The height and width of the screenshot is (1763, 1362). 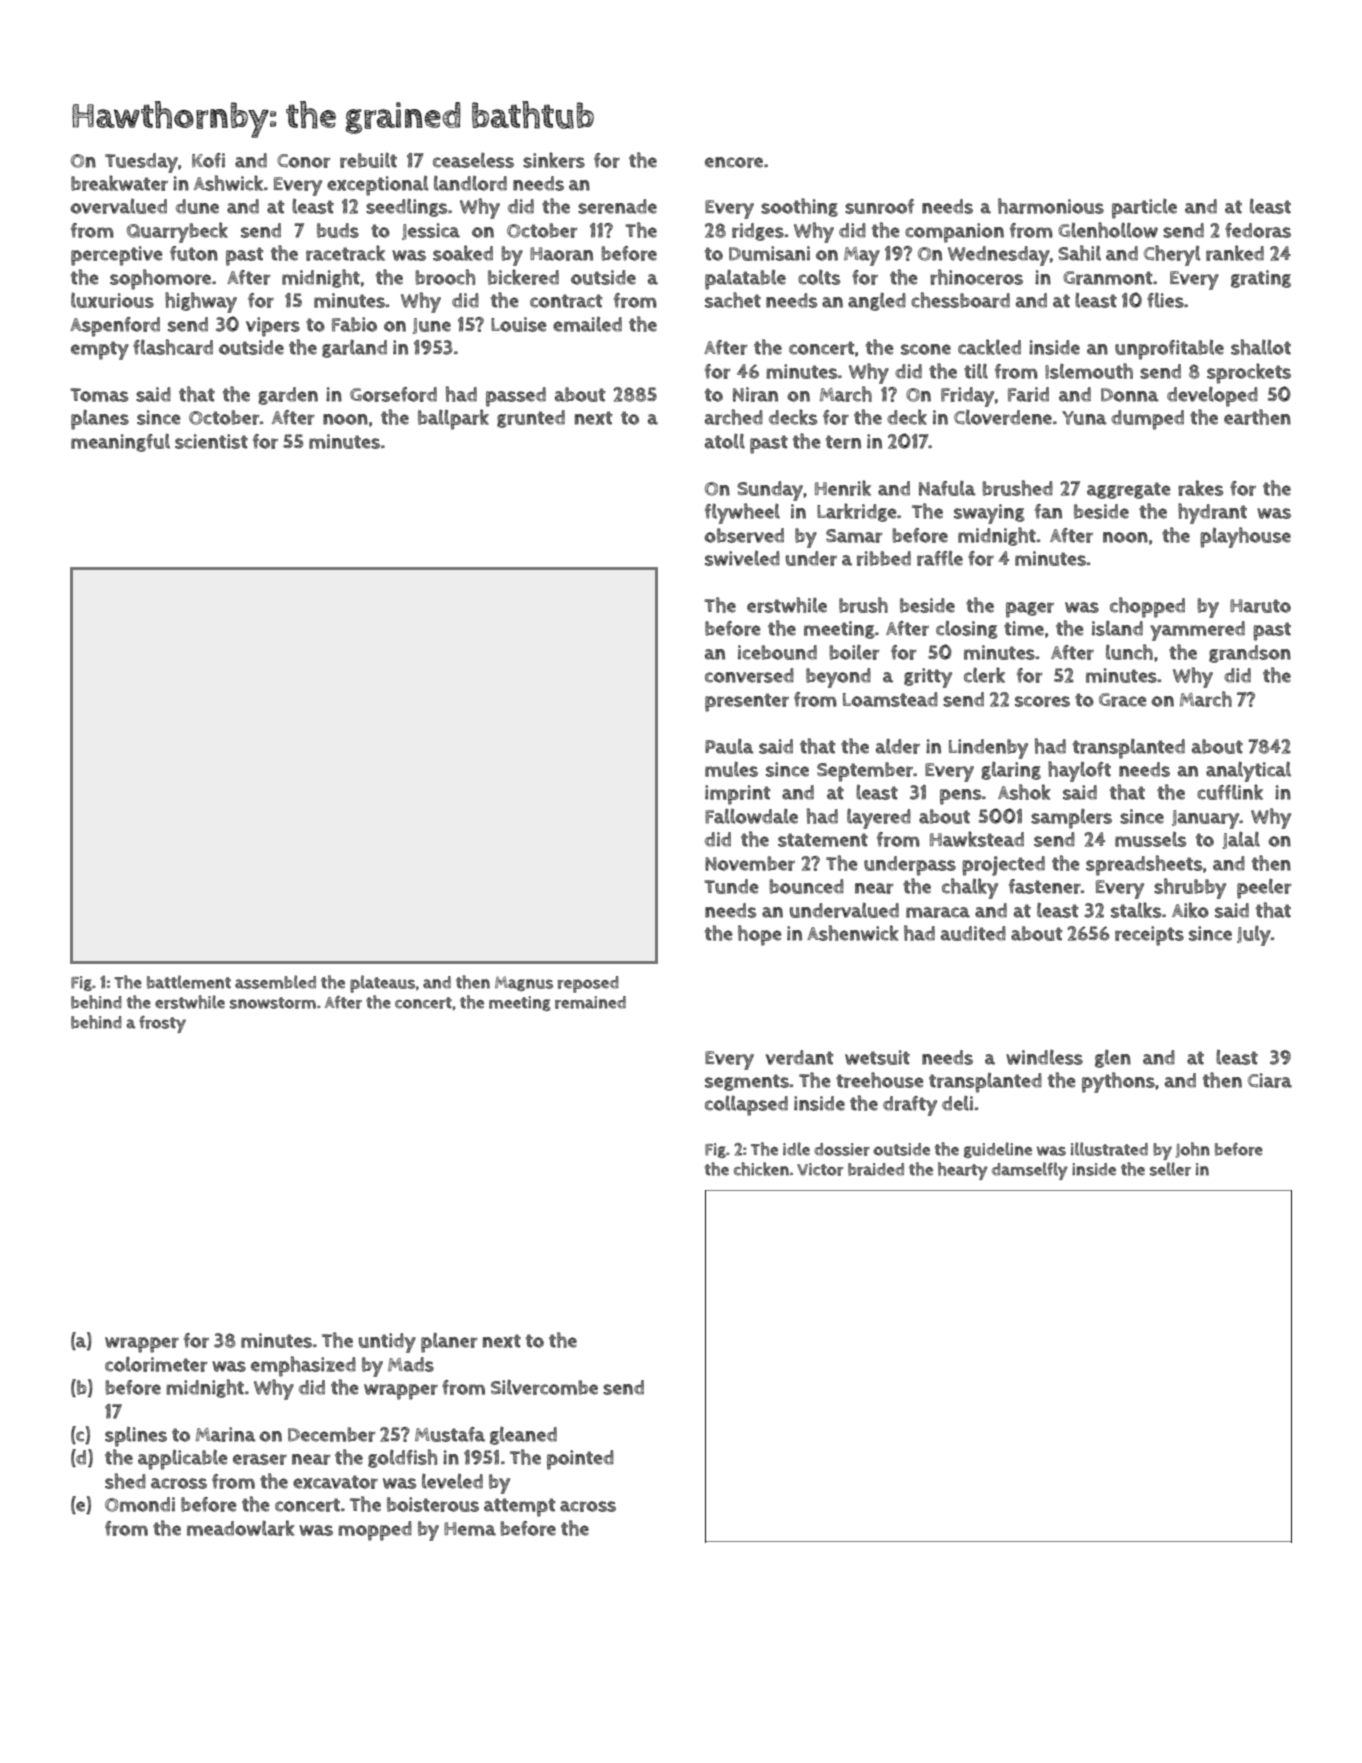 What do you see at coordinates (544, 1387) in the screenshot?
I see `Silvercombe` at bounding box center [544, 1387].
